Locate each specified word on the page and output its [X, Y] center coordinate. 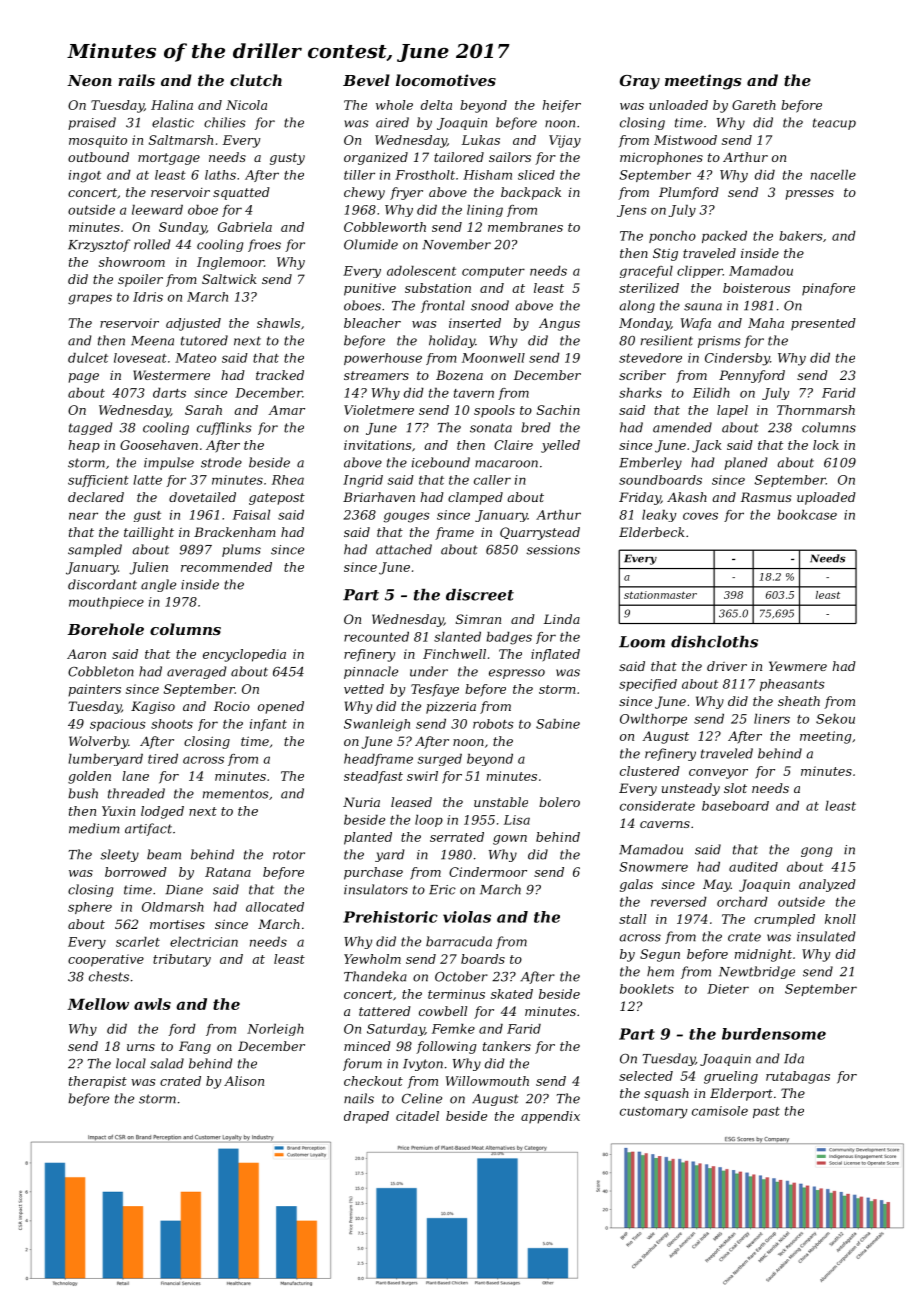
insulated [826, 936]
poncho [672, 237]
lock [826, 445]
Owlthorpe [653, 720]
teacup [834, 124]
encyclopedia [244, 655]
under [429, 671]
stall [632, 919]
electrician [204, 942]
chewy [364, 193]
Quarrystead [540, 533]
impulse [169, 463]
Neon [89, 80]
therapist [98, 1082]
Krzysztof [99, 245]
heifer [562, 106]
